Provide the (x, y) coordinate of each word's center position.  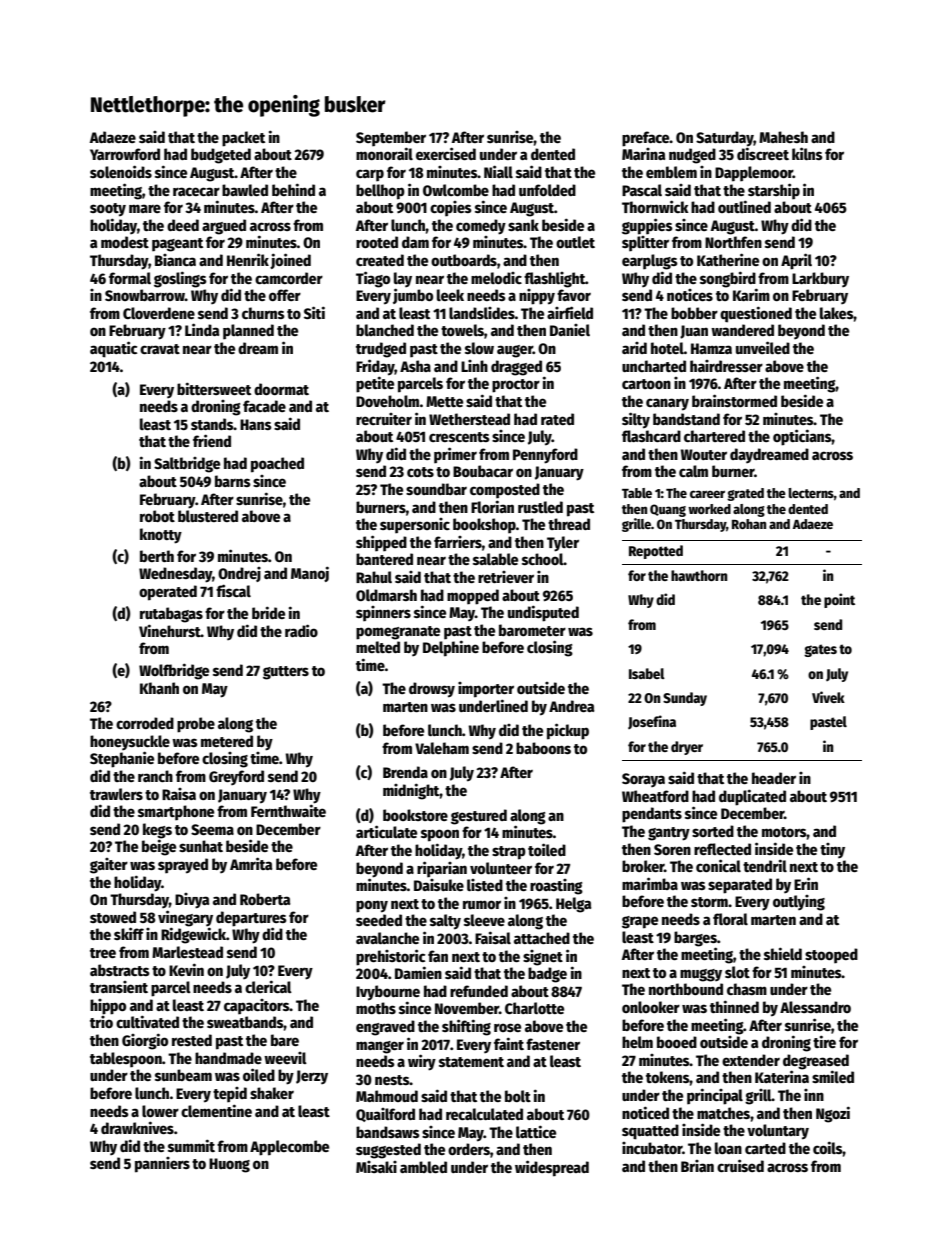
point (839, 600)
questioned (756, 314)
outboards (464, 260)
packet (243, 139)
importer (486, 690)
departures (251, 919)
